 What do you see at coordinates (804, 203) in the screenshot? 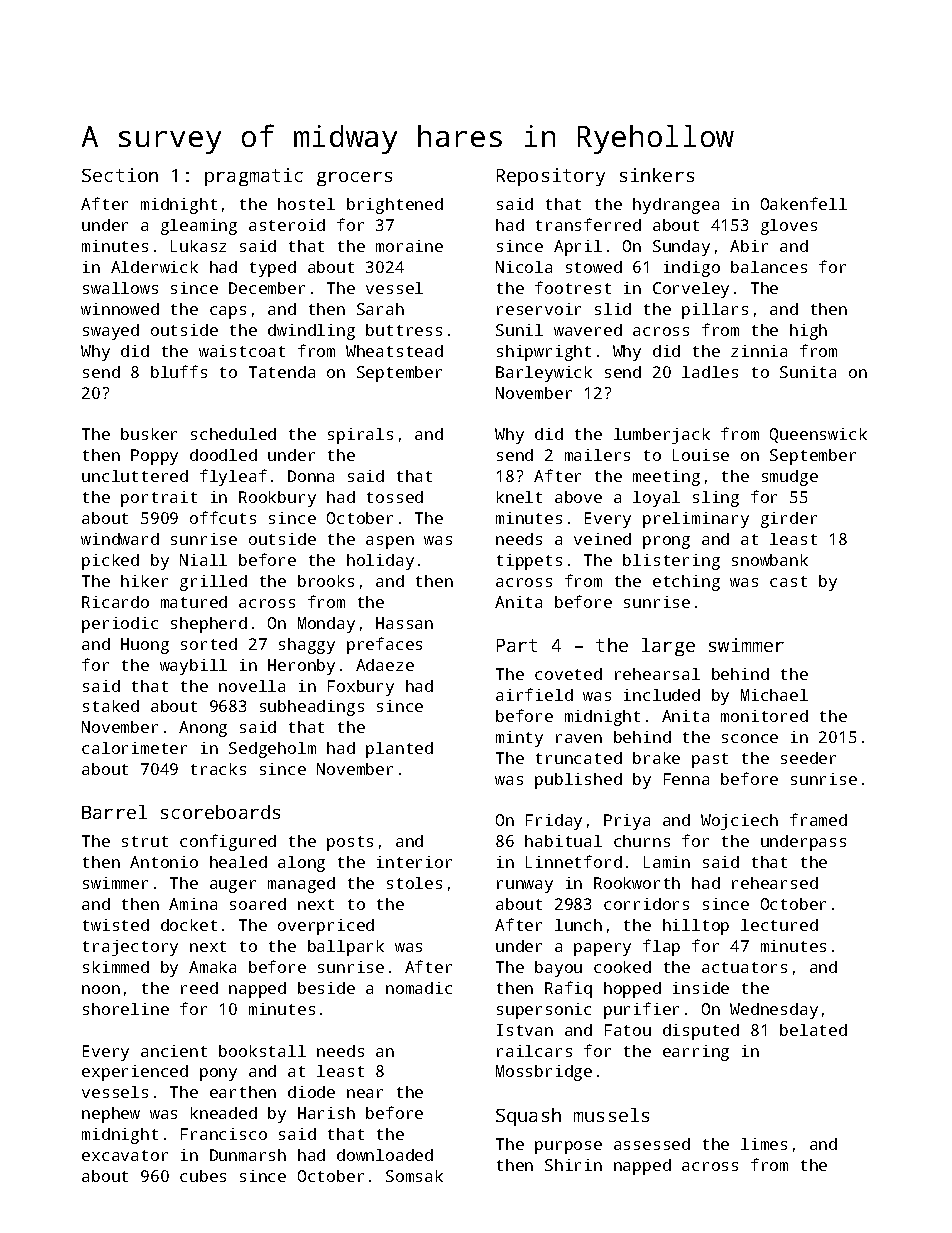
I see `Oakenfell` at bounding box center [804, 203].
